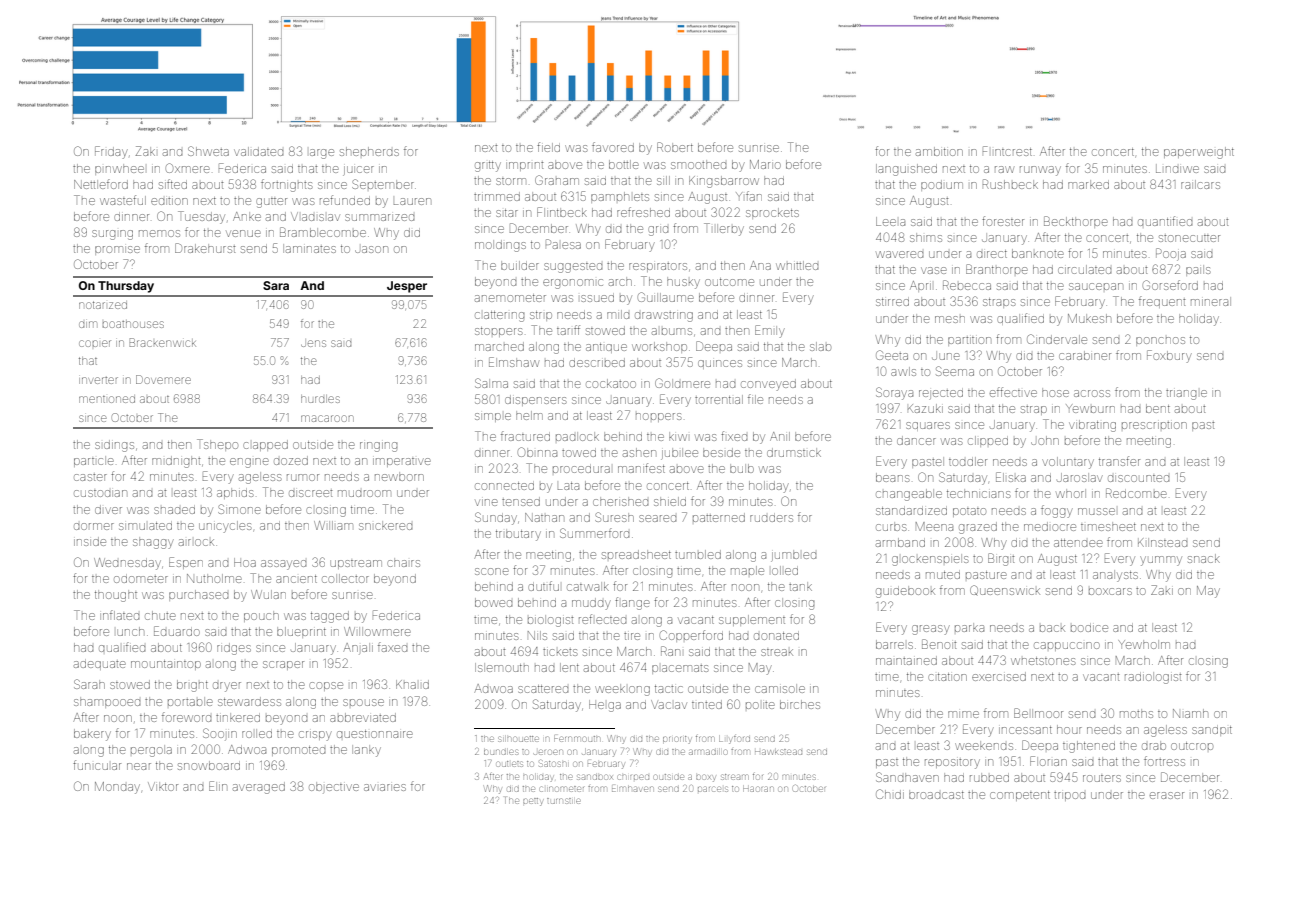 This screenshot has height=924, width=1308. What do you see at coordinates (133, 324) in the screenshot?
I see `boathouses` at bounding box center [133, 324].
